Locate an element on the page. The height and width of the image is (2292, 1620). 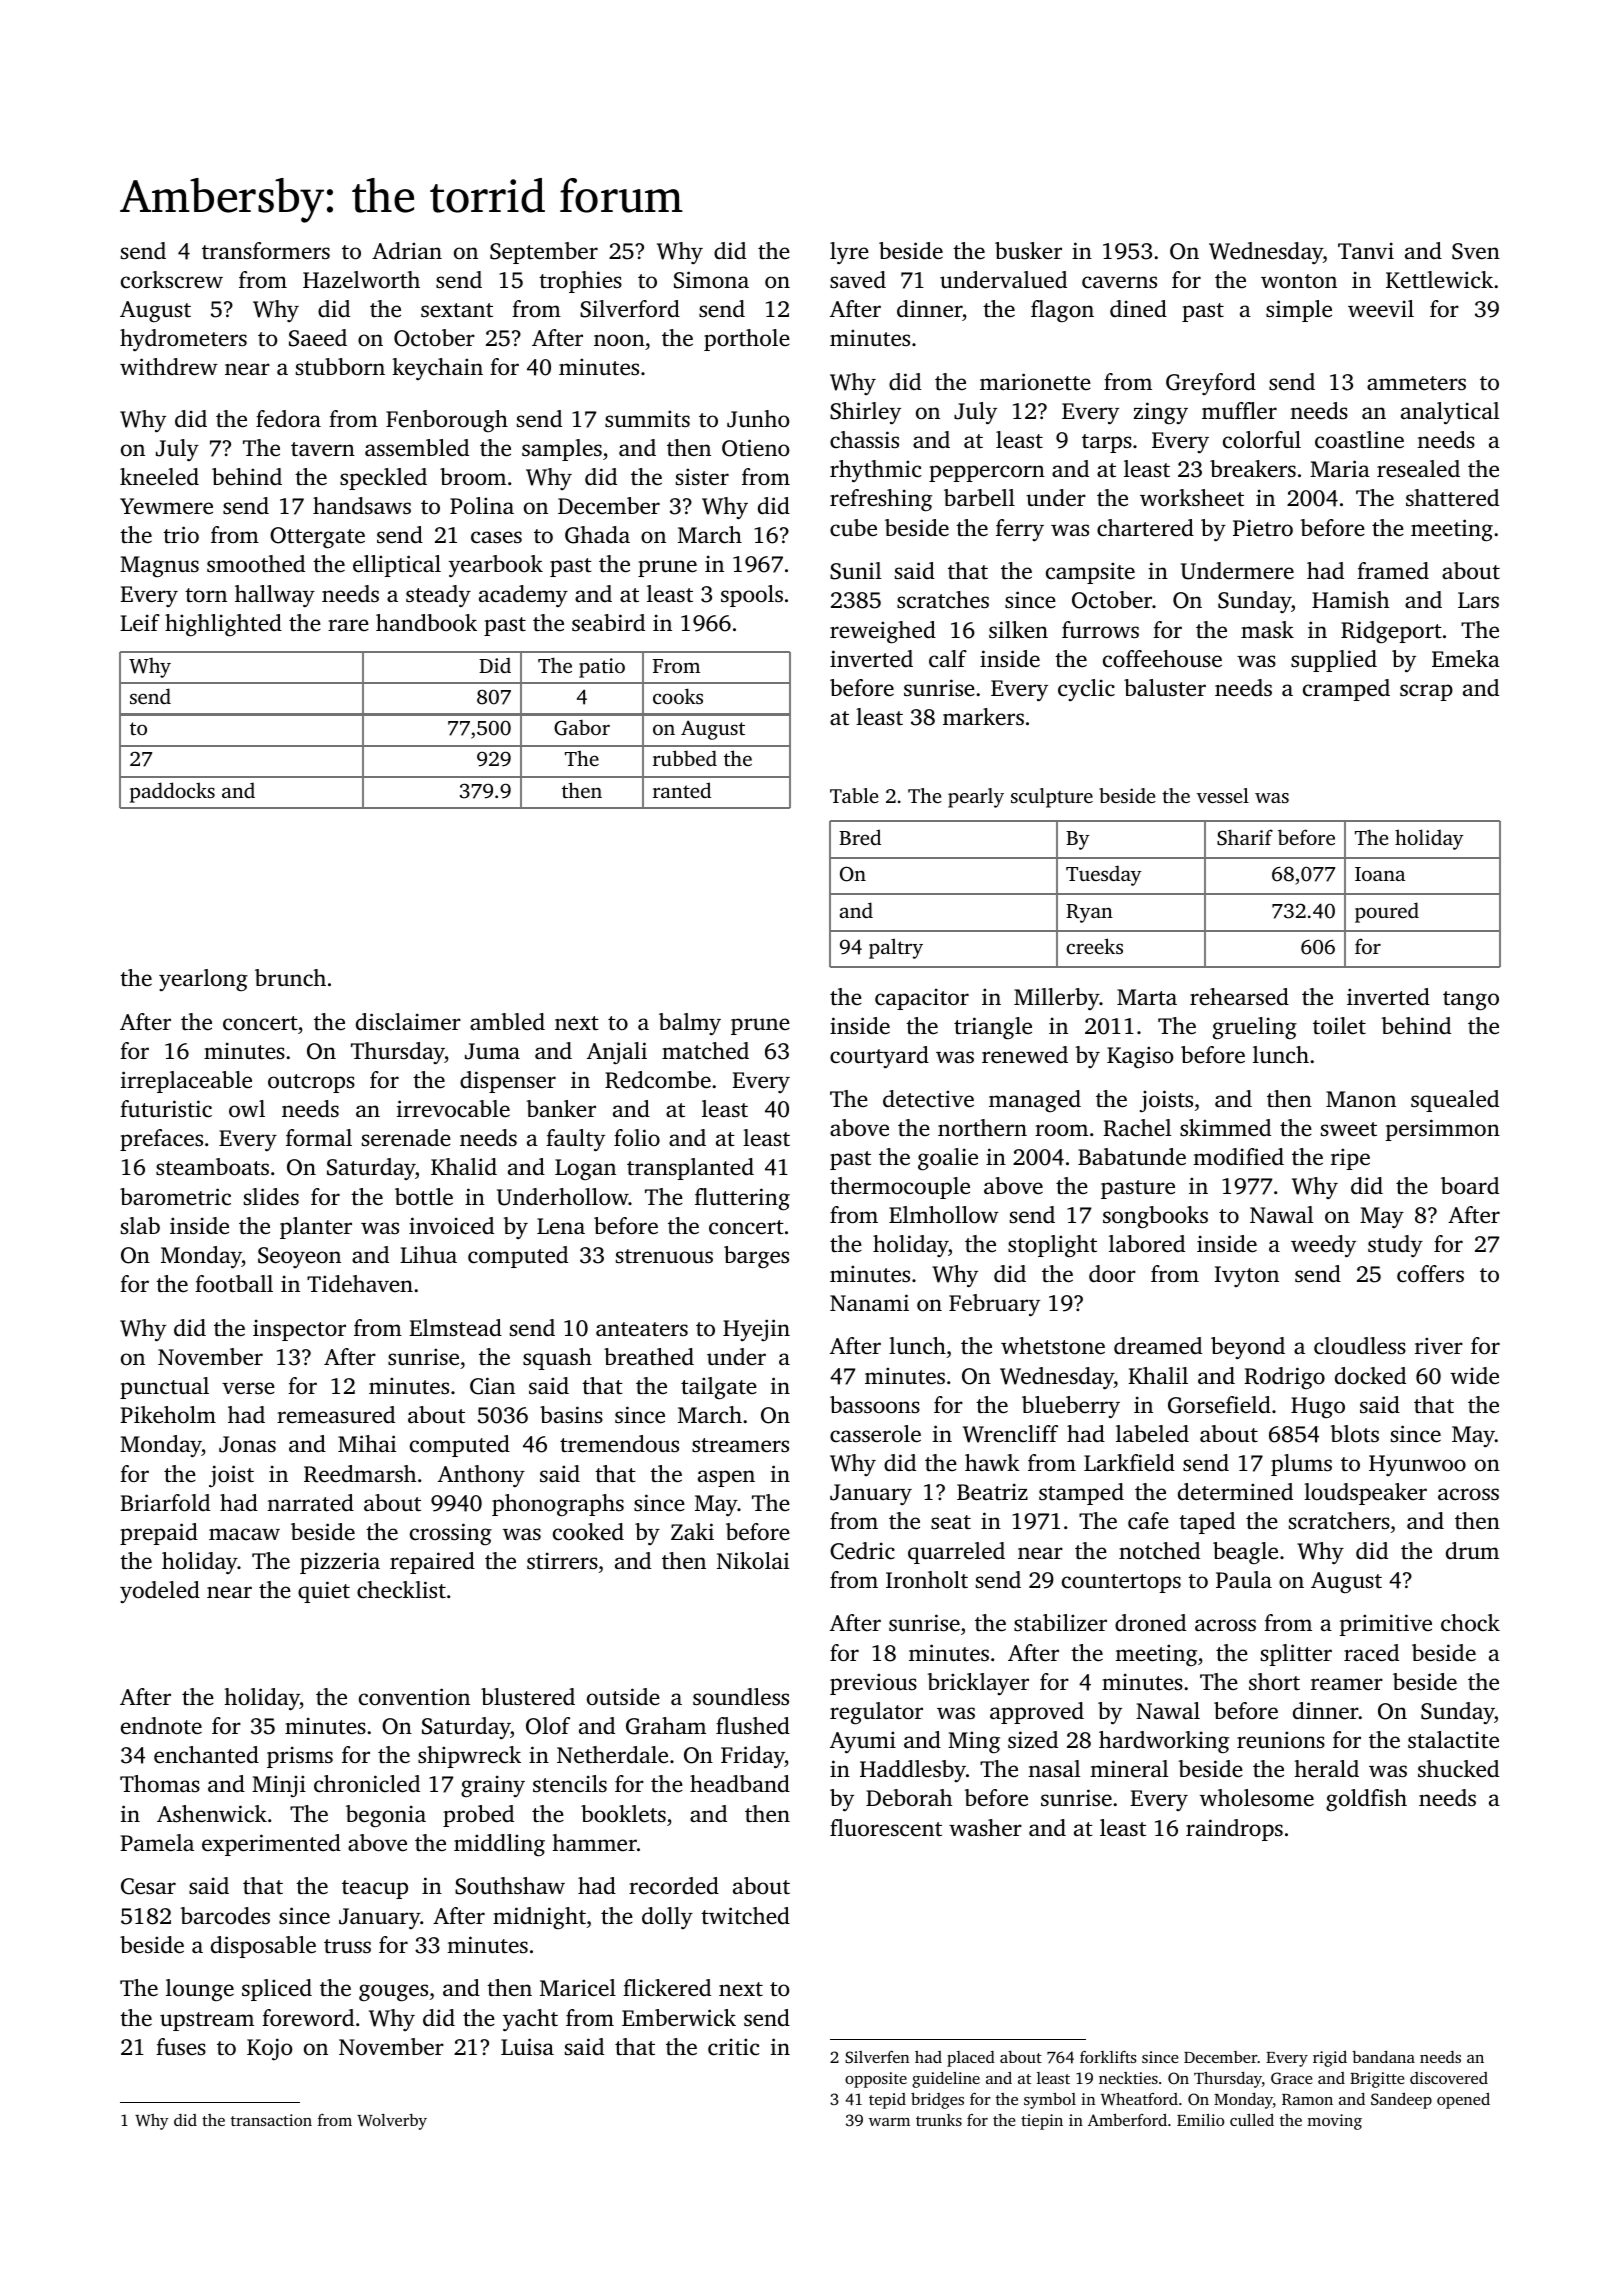
transaction is located at coordinates (271, 2120).
